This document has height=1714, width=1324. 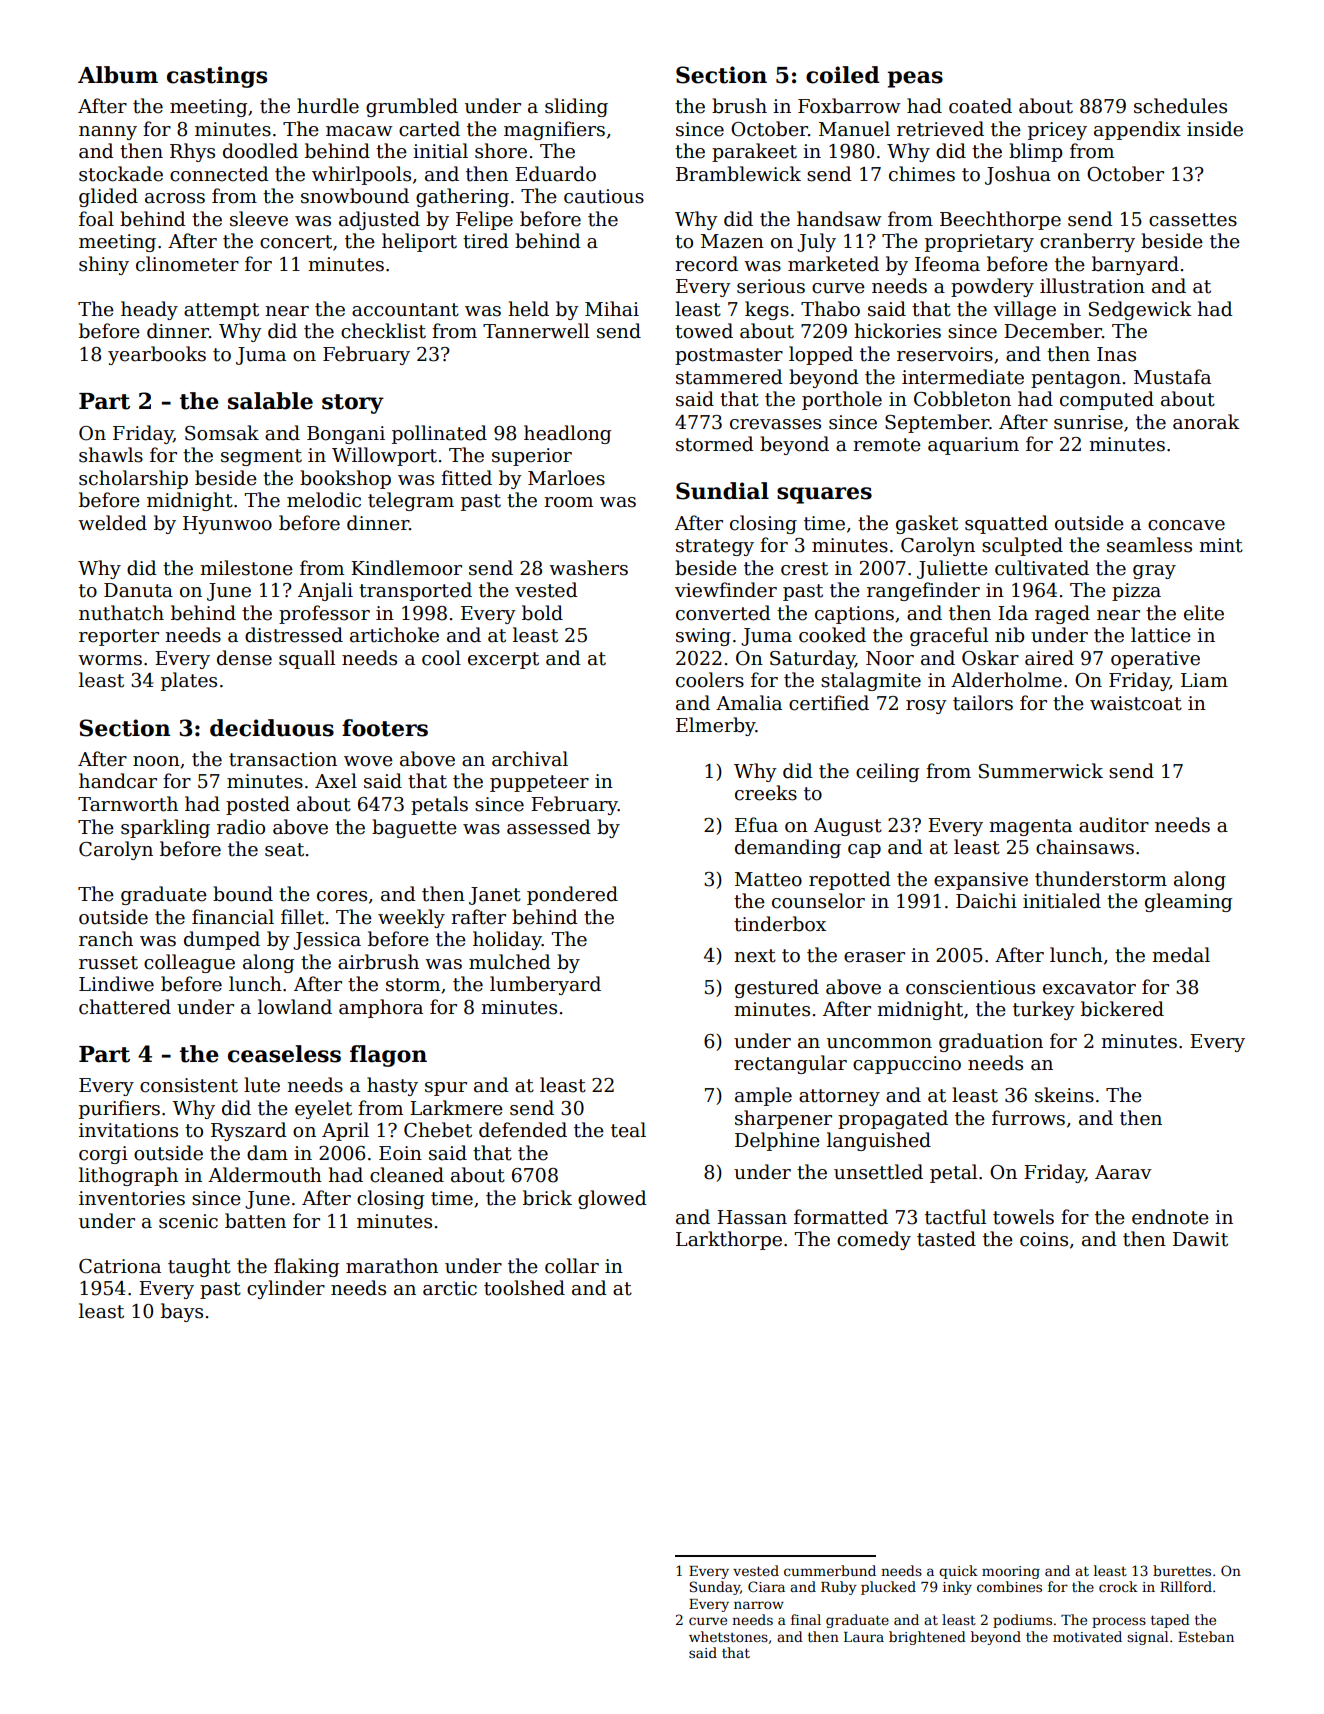 What do you see at coordinates (843, 75) in the document?
I see `coiled` at bounding box center [843, 75].
